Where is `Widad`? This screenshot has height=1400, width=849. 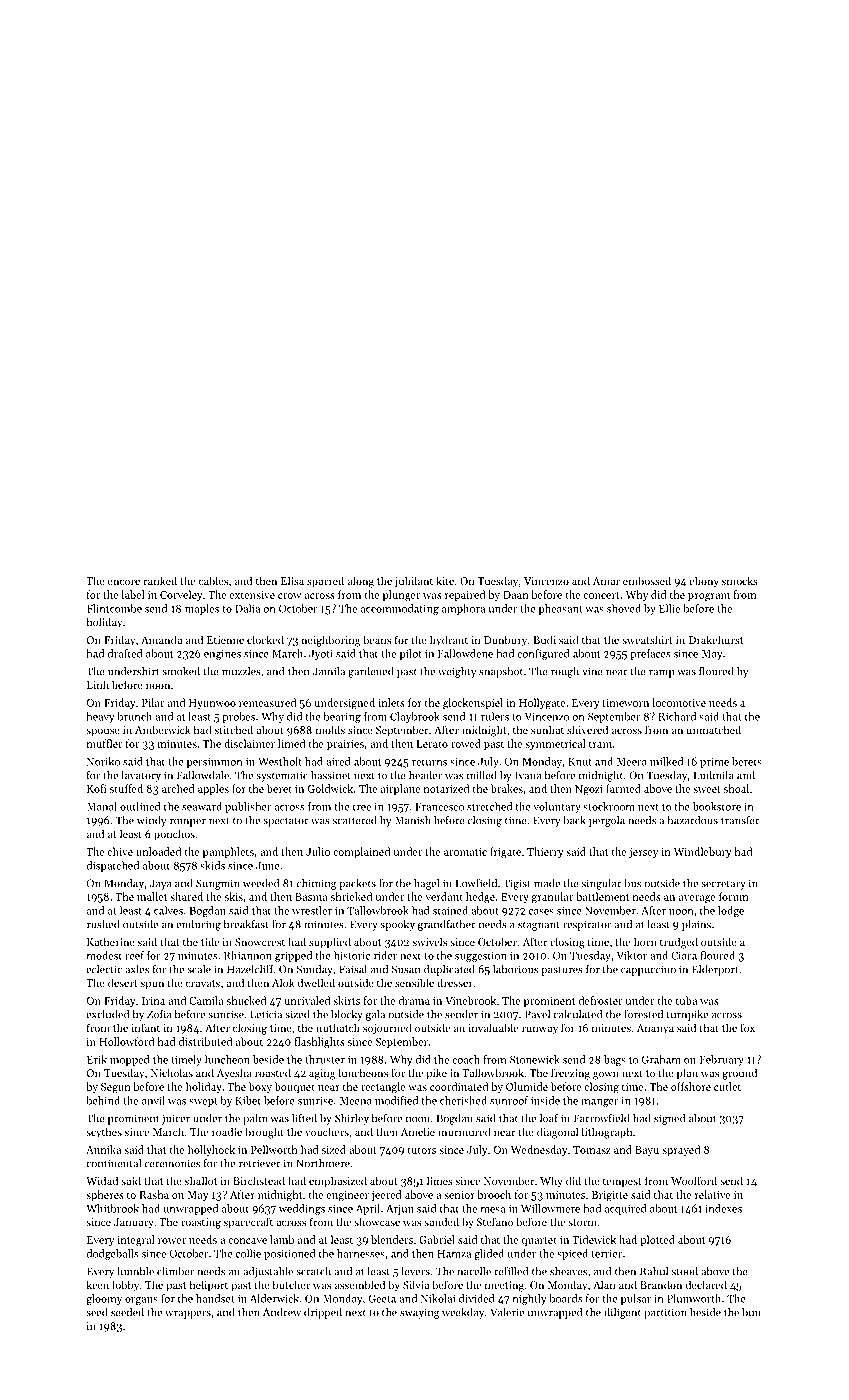 Widad is located at coordinates (102, 1180).
